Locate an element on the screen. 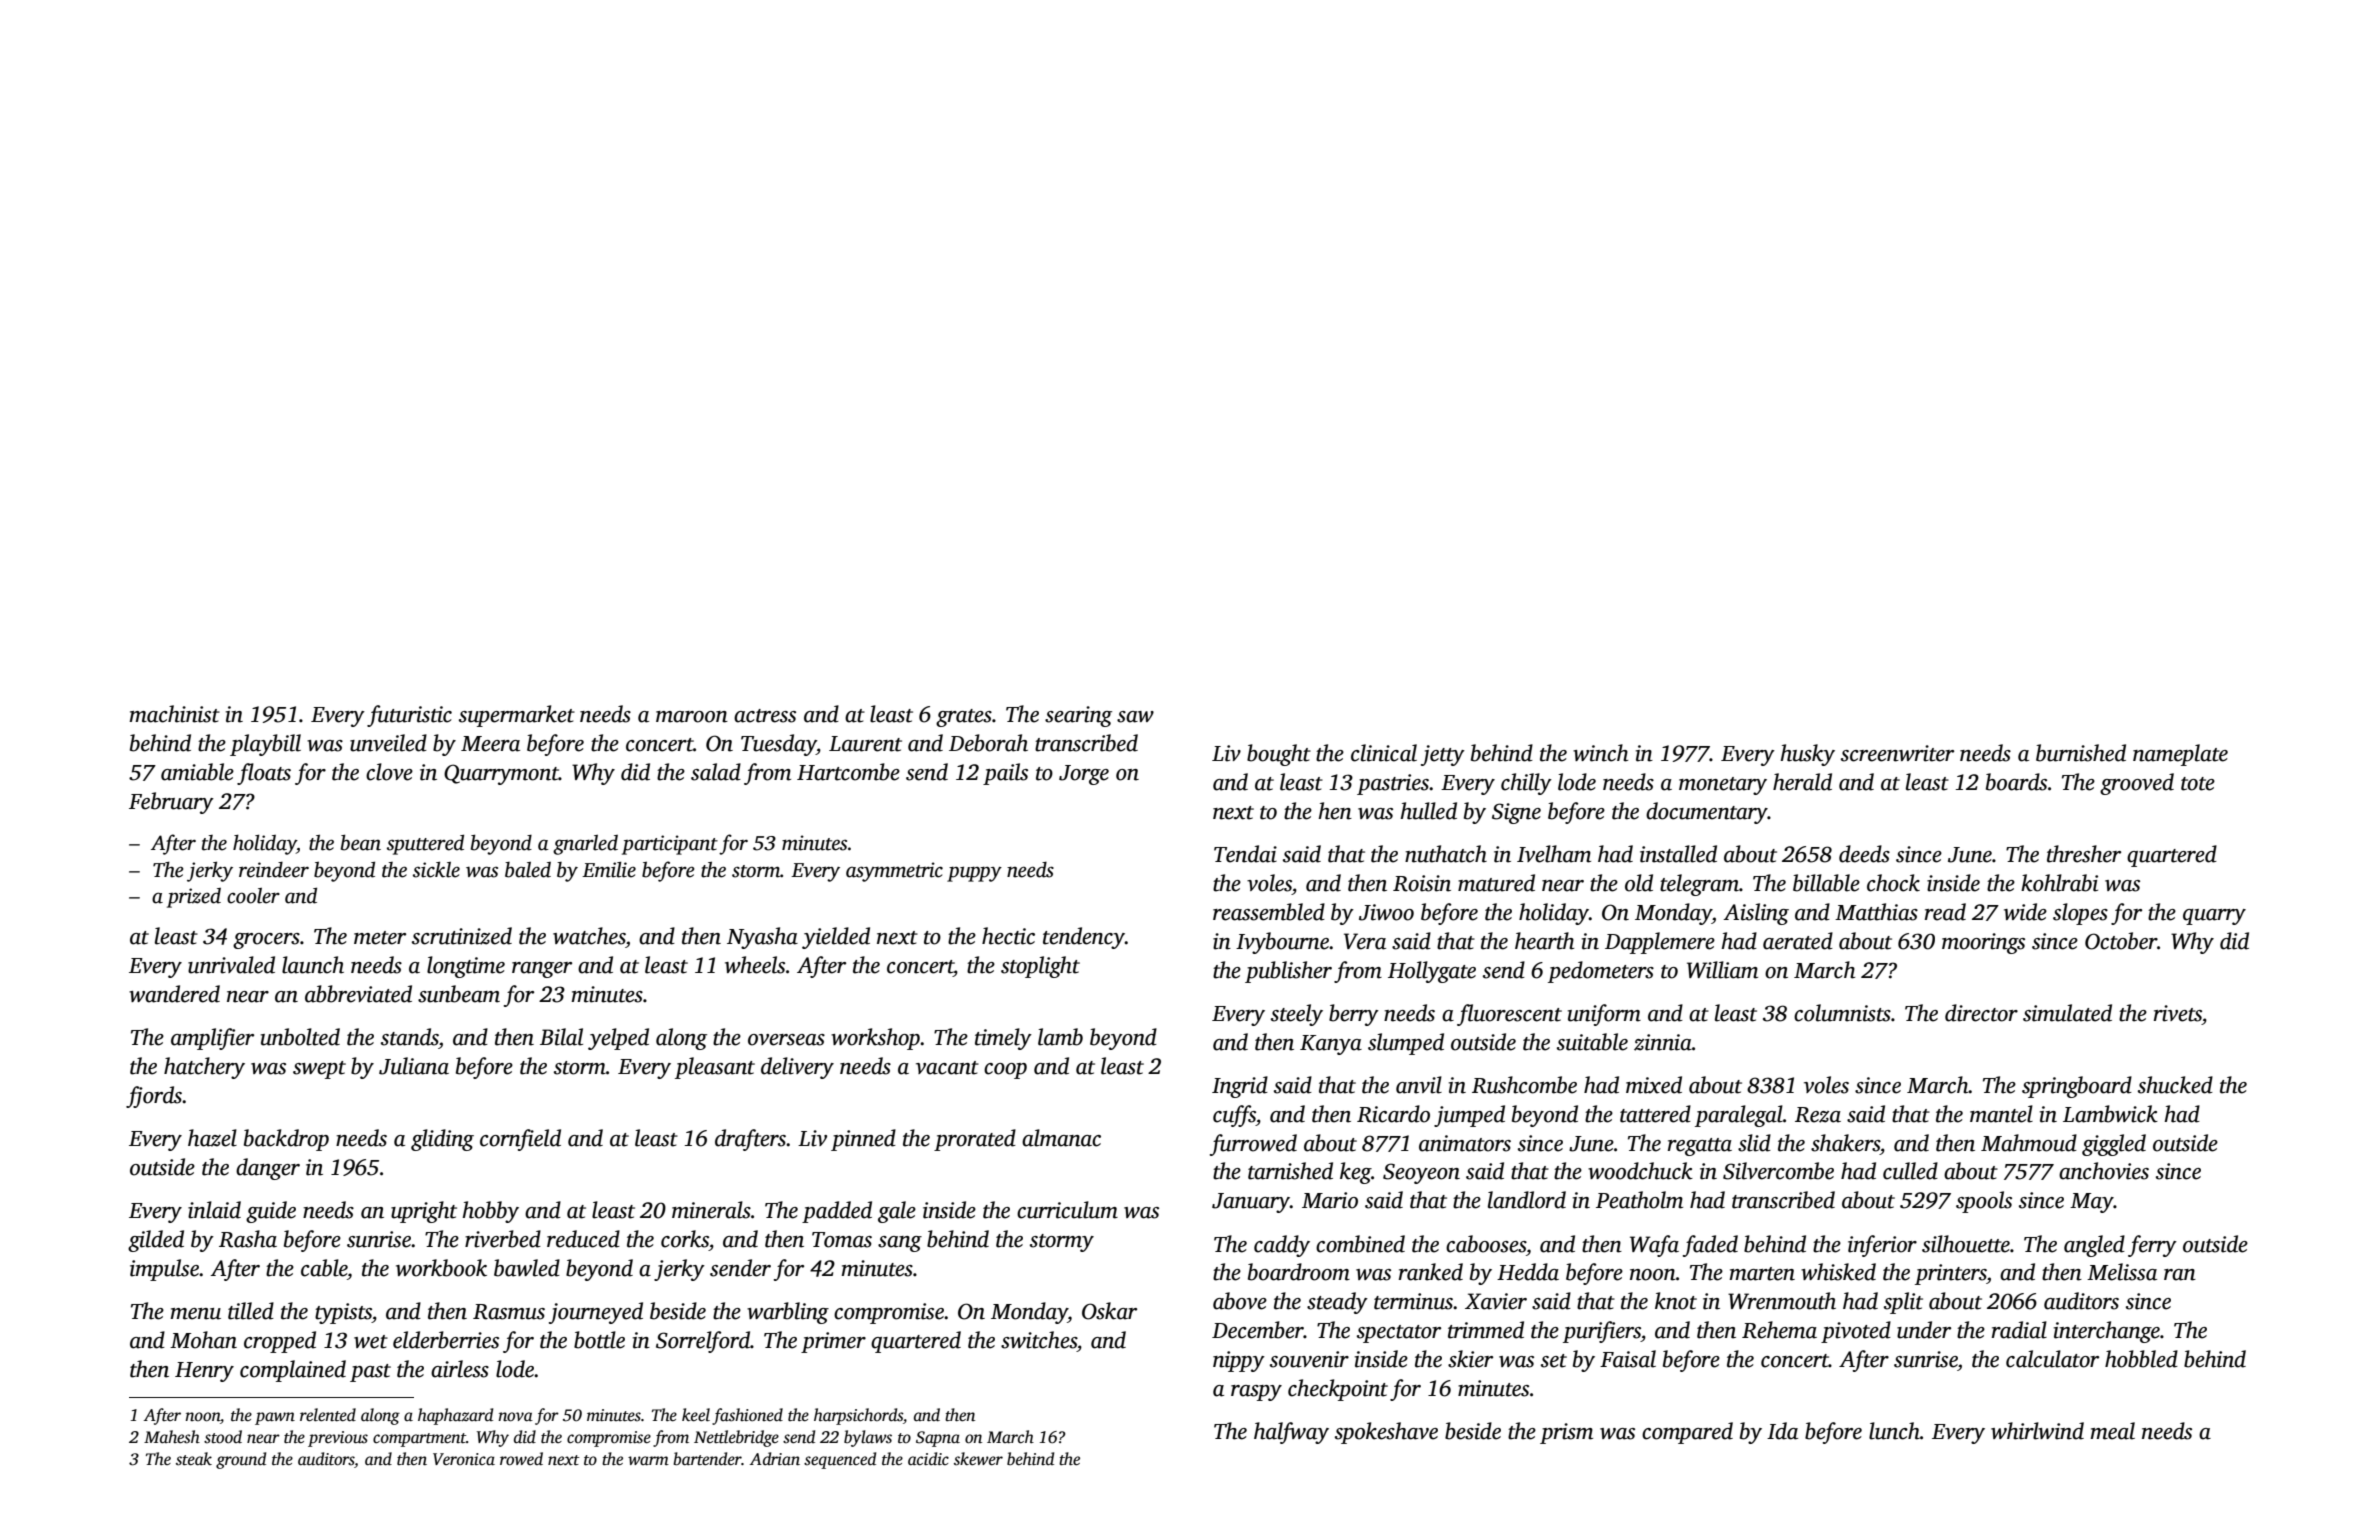  machinist is located at coordinates (174, 714).
